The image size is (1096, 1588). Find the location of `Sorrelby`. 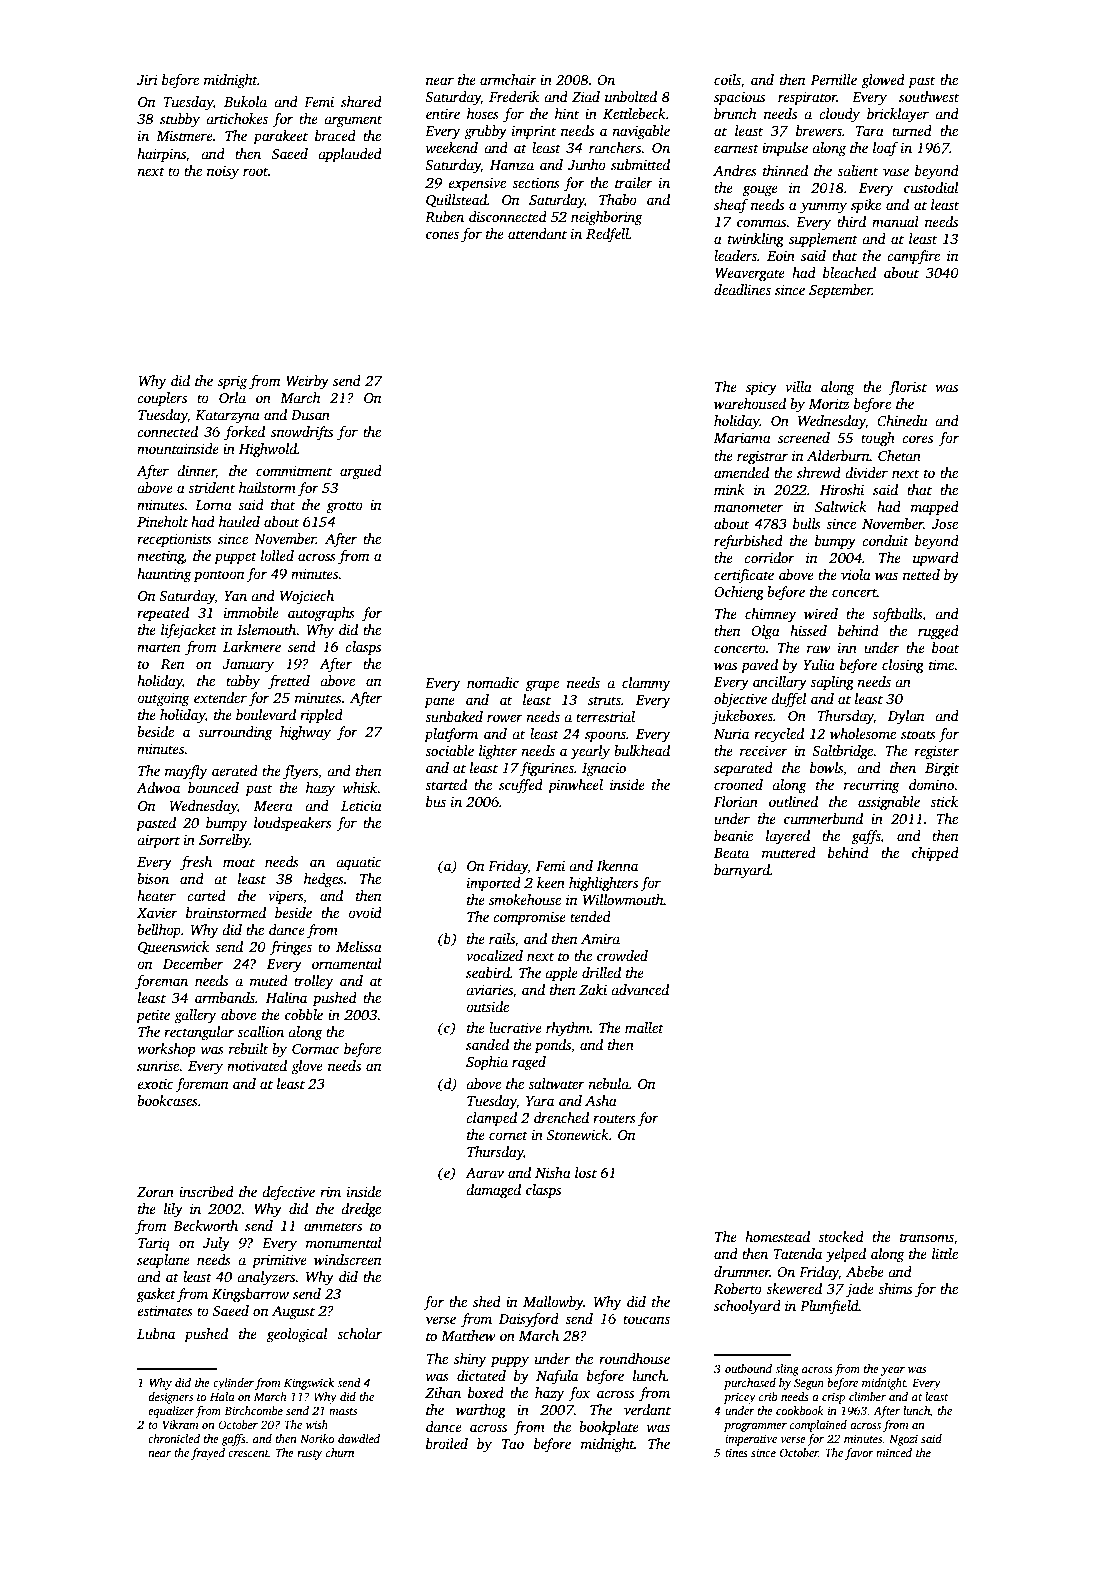

Sorrelby is located at coordinates (224, 841).
